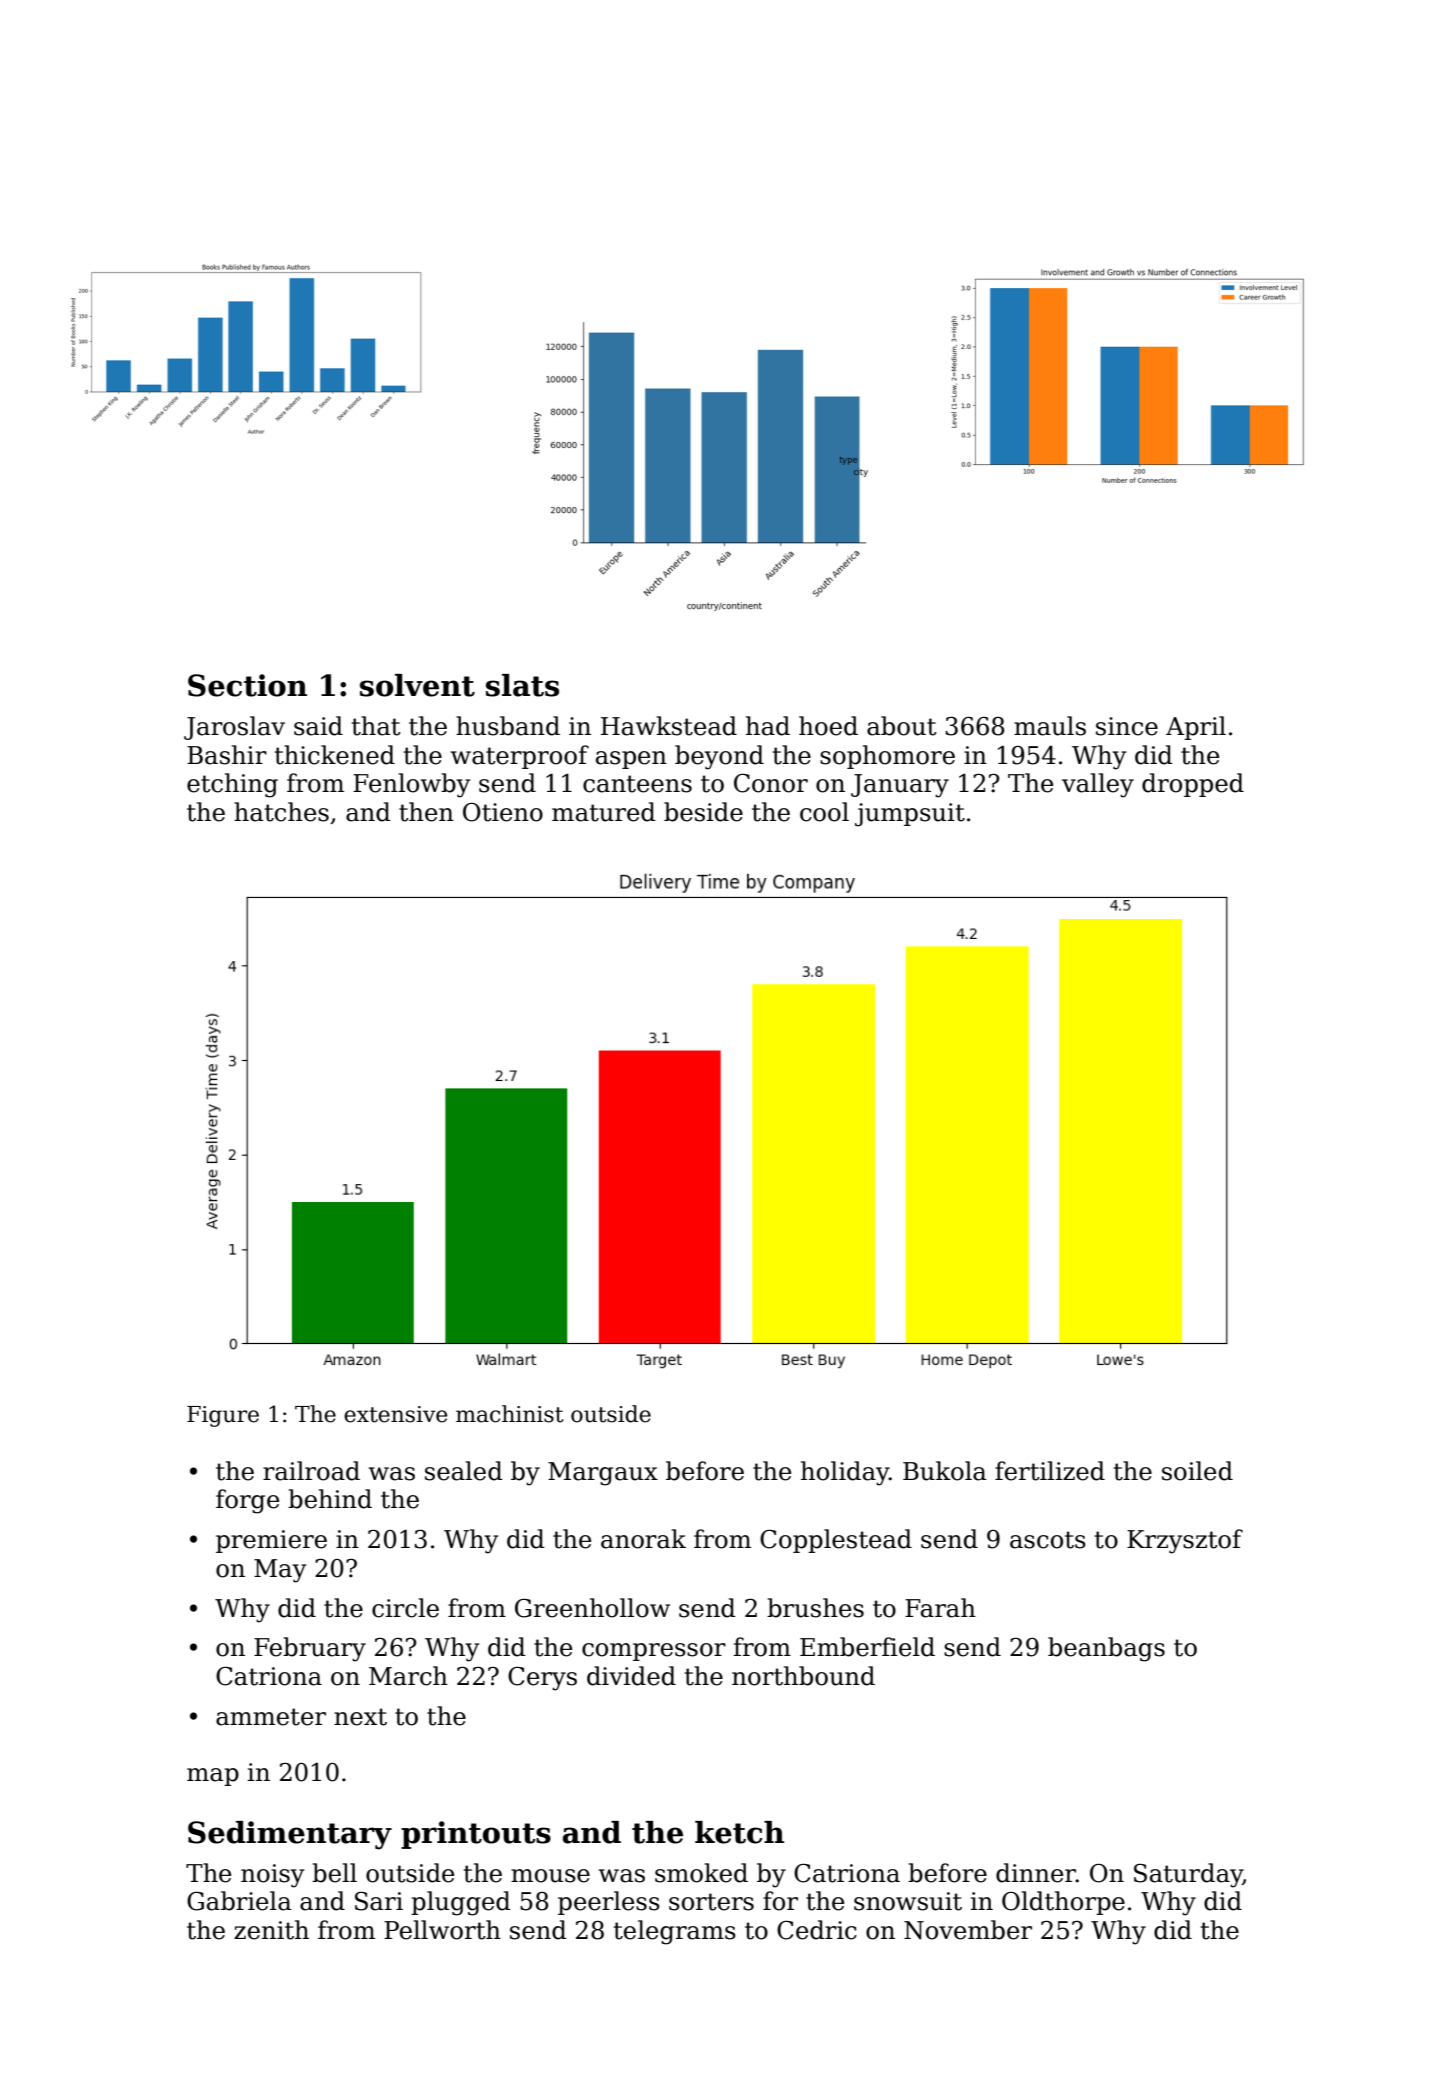  What do you see at coordinates (824, 812) in the image?
I see `cool` at bounding box center [824, 812].
